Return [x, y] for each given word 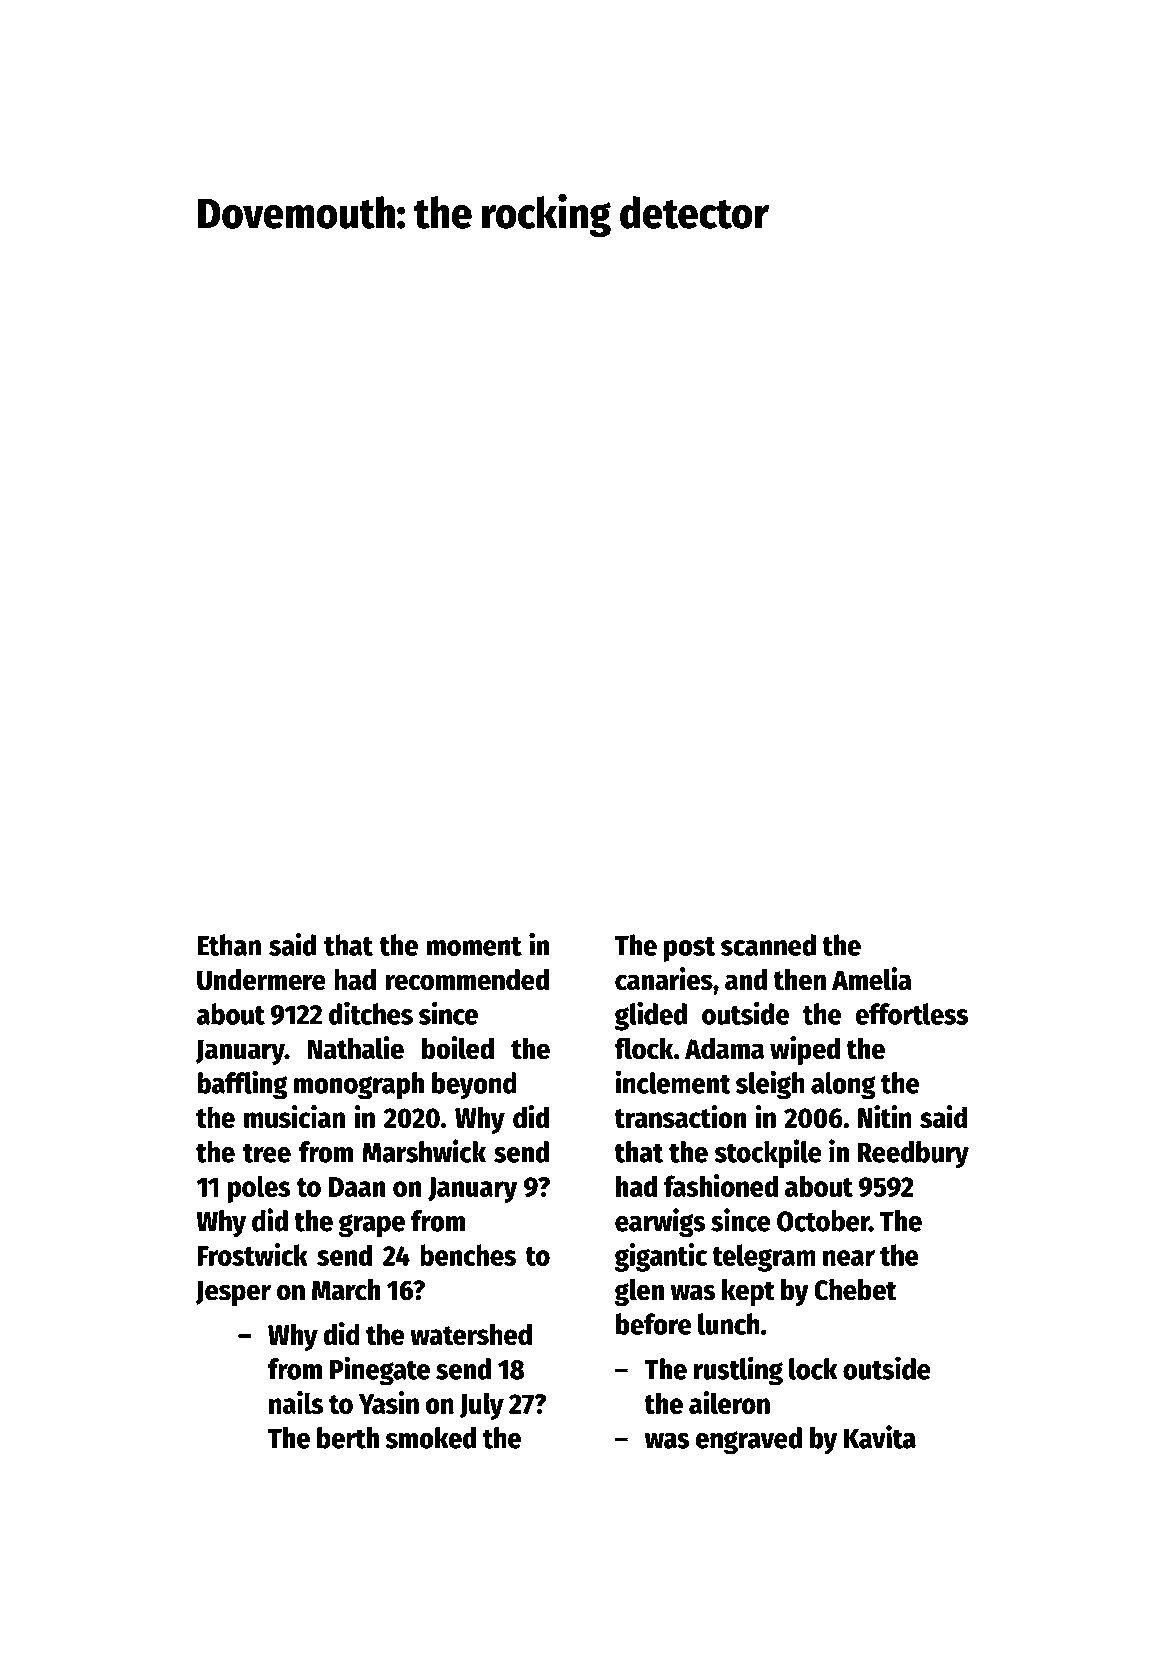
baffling [242, 1085]
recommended [467, 980]
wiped [805, 1050]
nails [296, 1402]
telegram [764, 1258]
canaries [664, 979]
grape [371, 1226]
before [654, 1324]
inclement [673, 1082]
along [843, 1086]
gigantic [660, 1257]
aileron [729, 1402]
